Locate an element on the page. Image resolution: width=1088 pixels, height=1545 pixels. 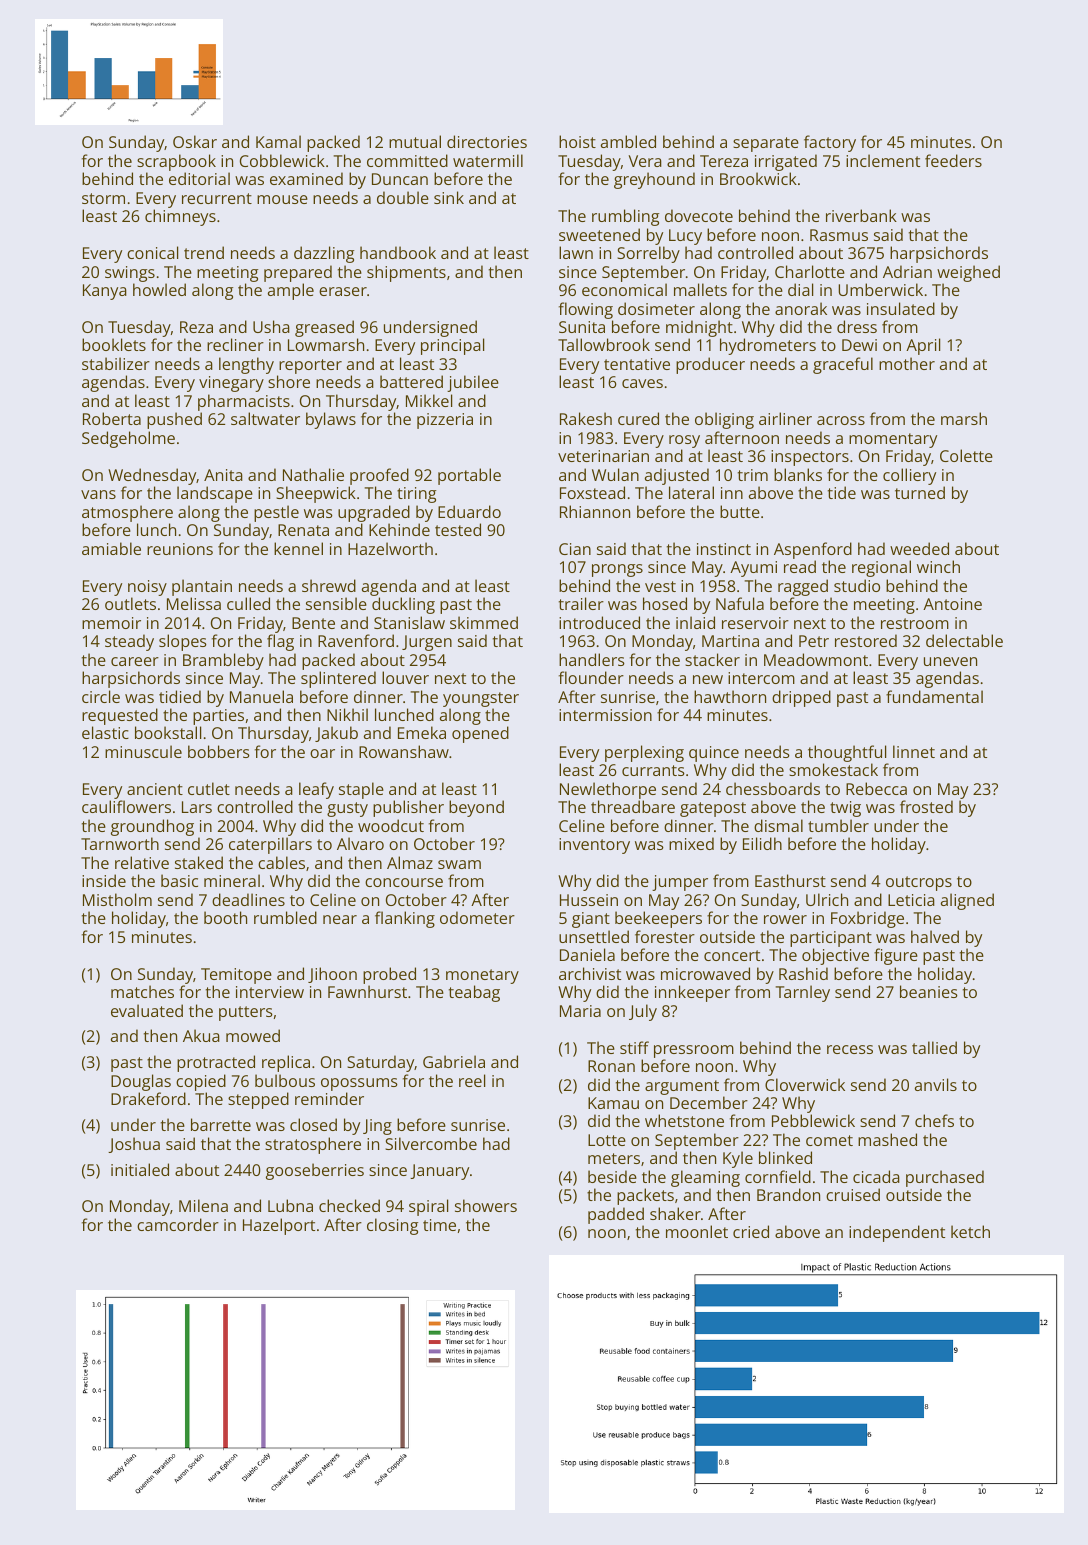
frosted is located at coordinates (926, 806).
